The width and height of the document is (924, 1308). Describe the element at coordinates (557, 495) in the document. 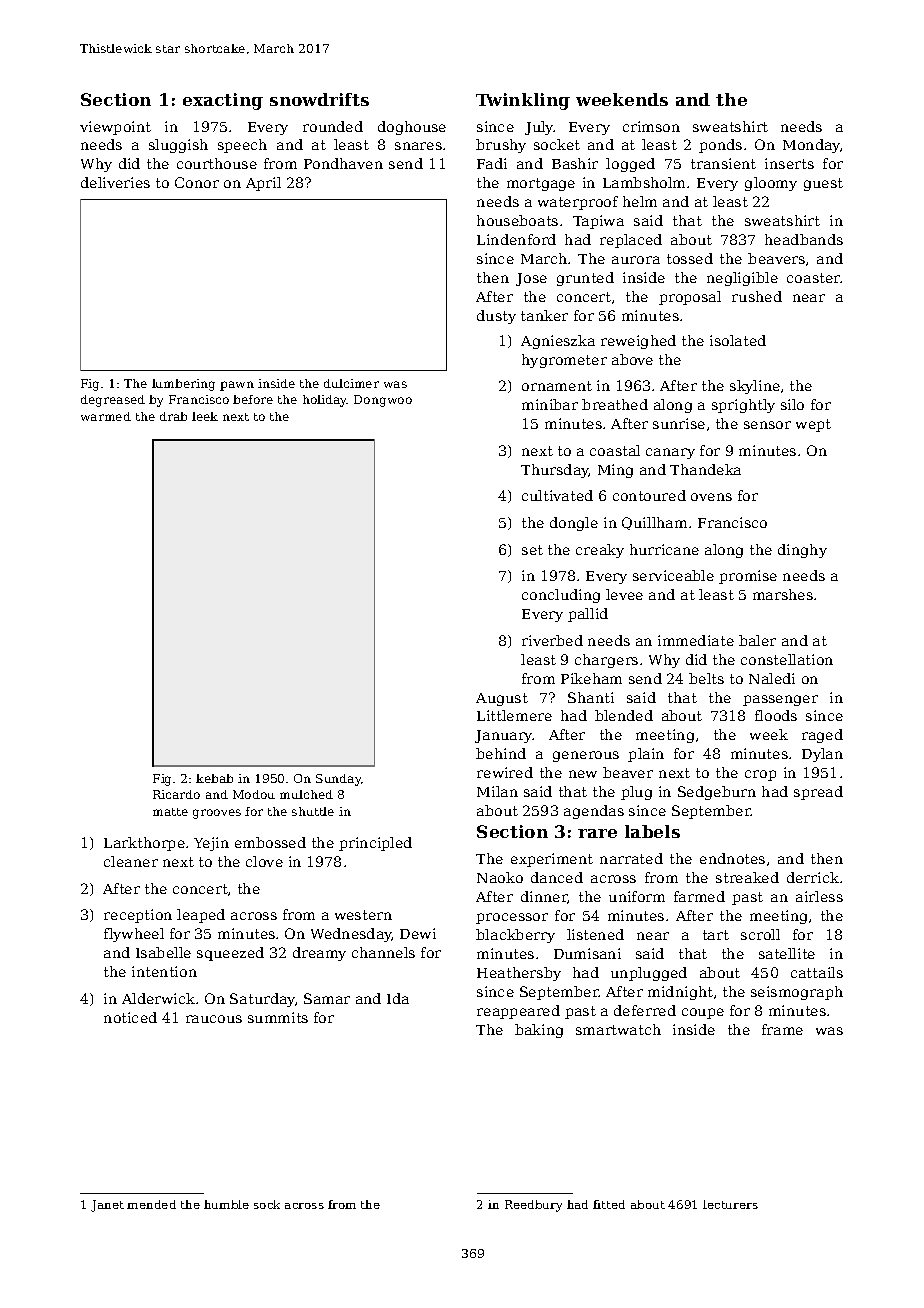

I see `cultivated` at that location.
